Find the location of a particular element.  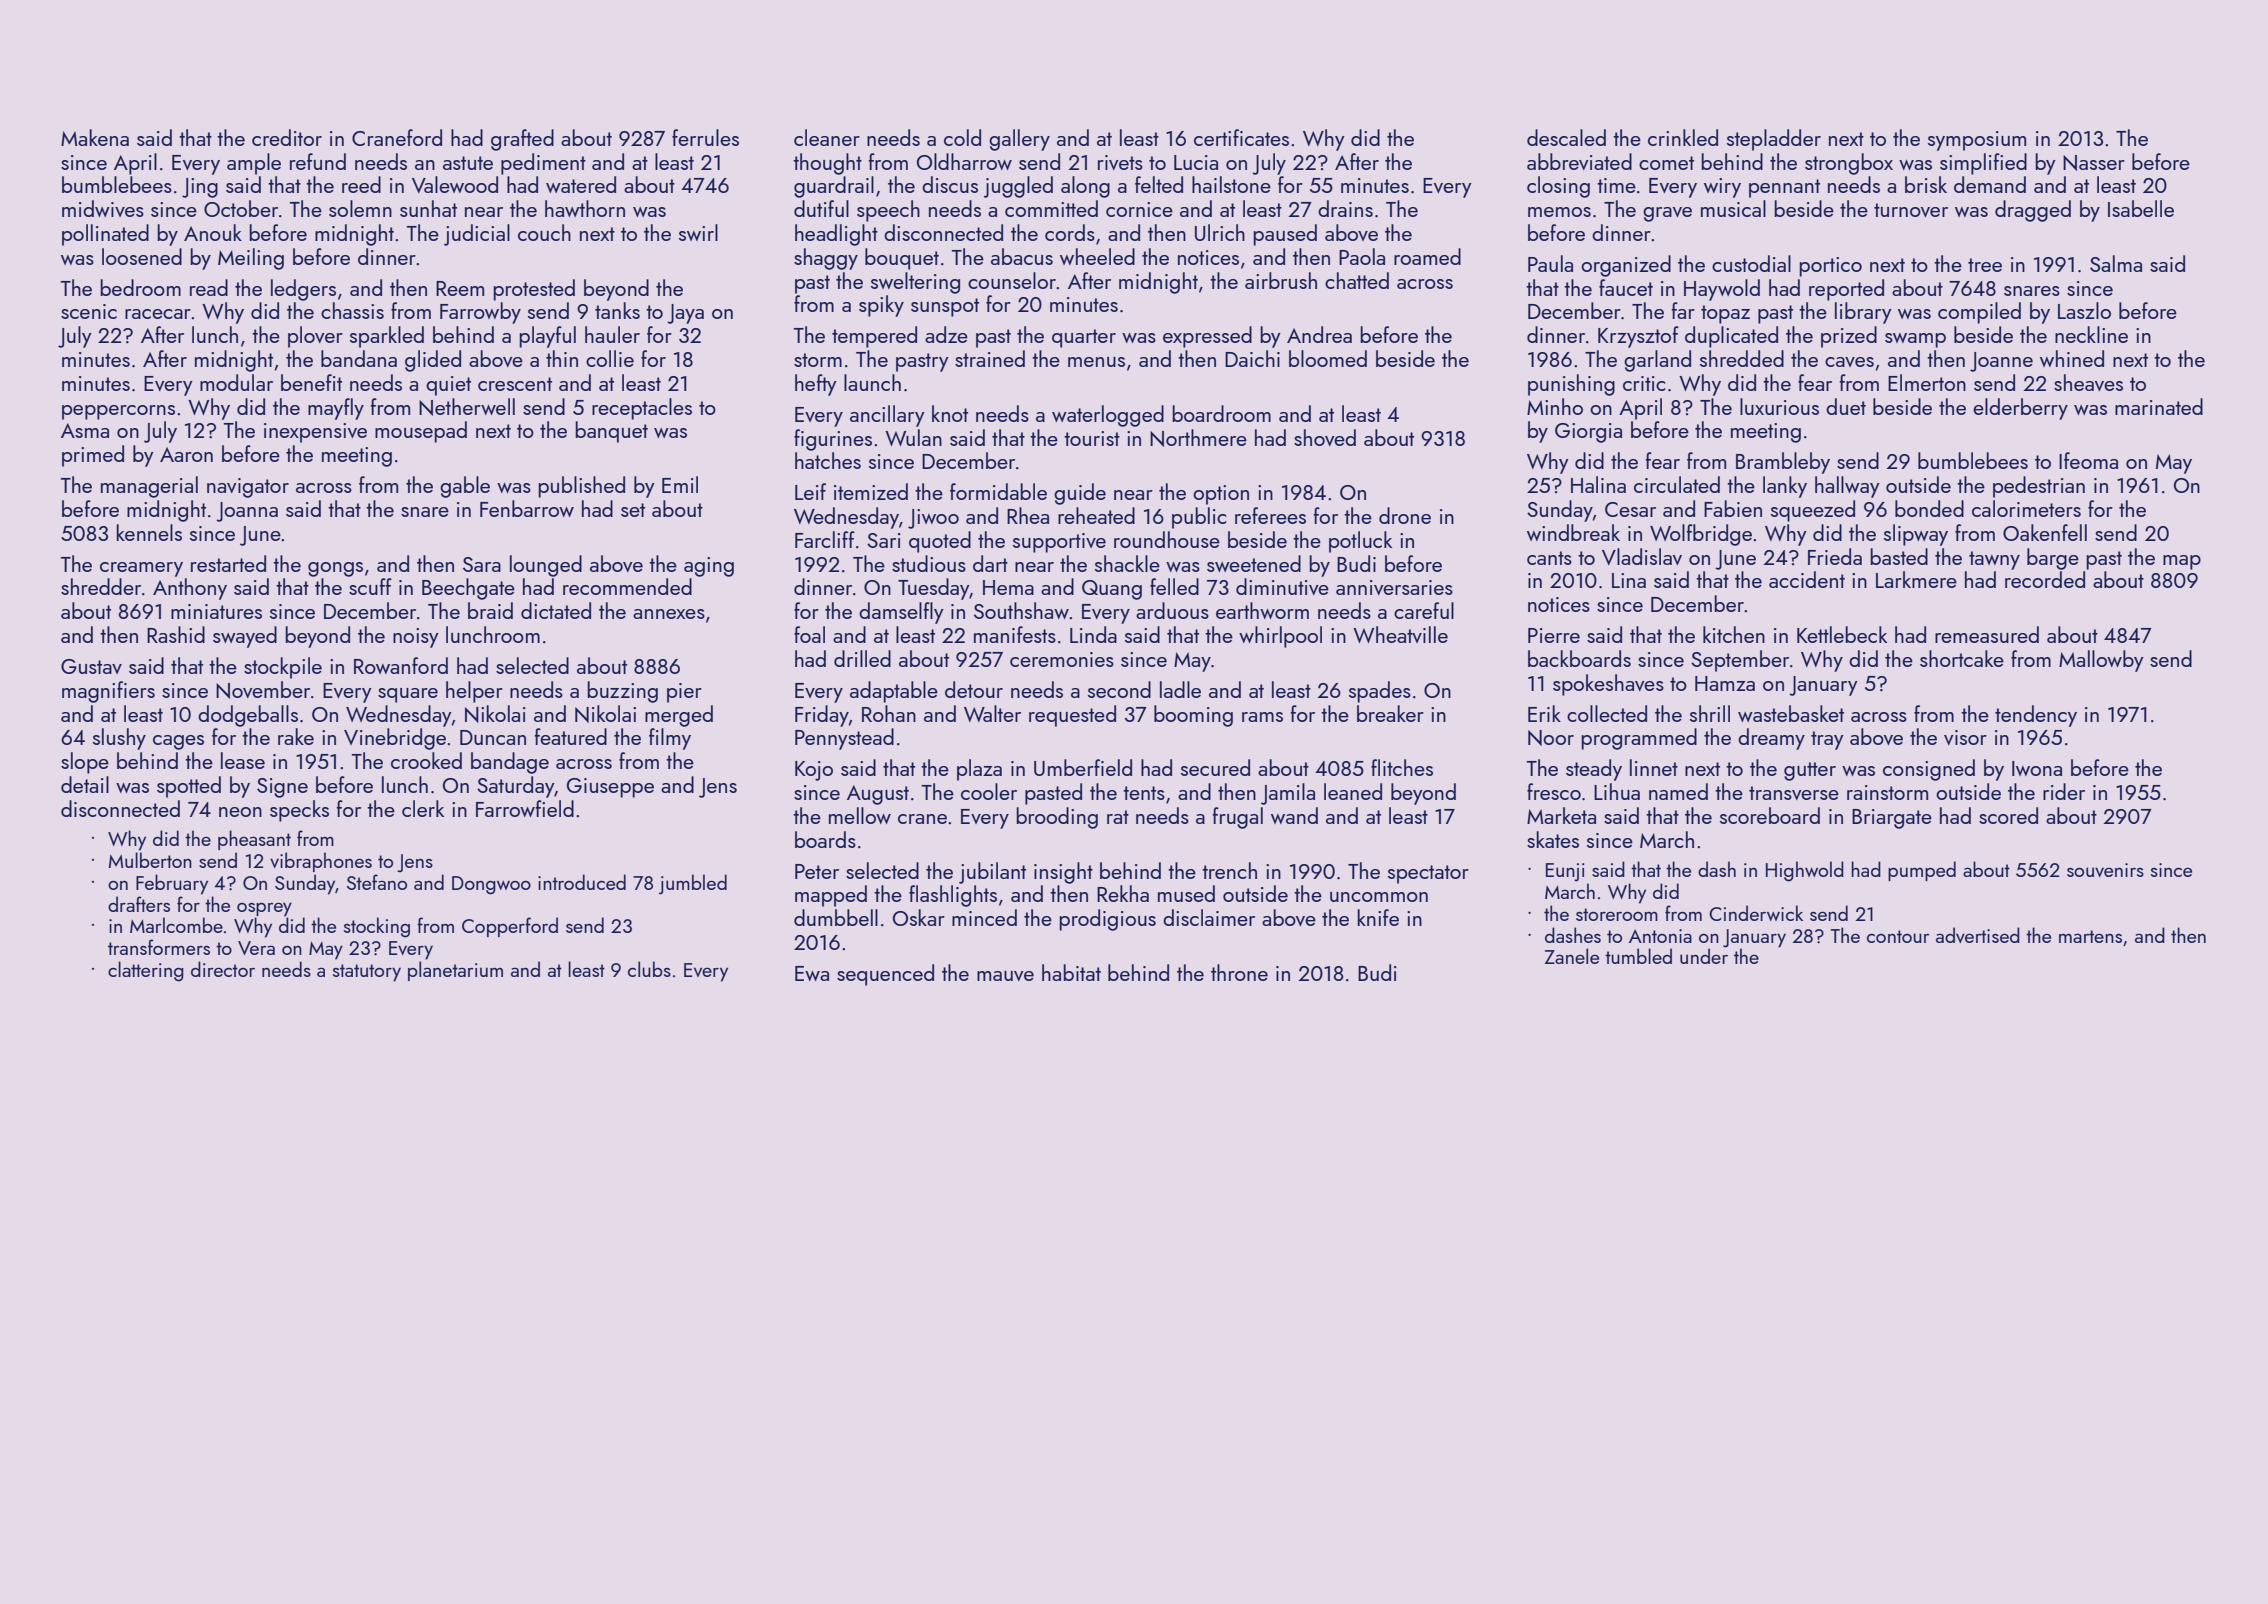

Farcliff is located at coordinates (825, 539).
